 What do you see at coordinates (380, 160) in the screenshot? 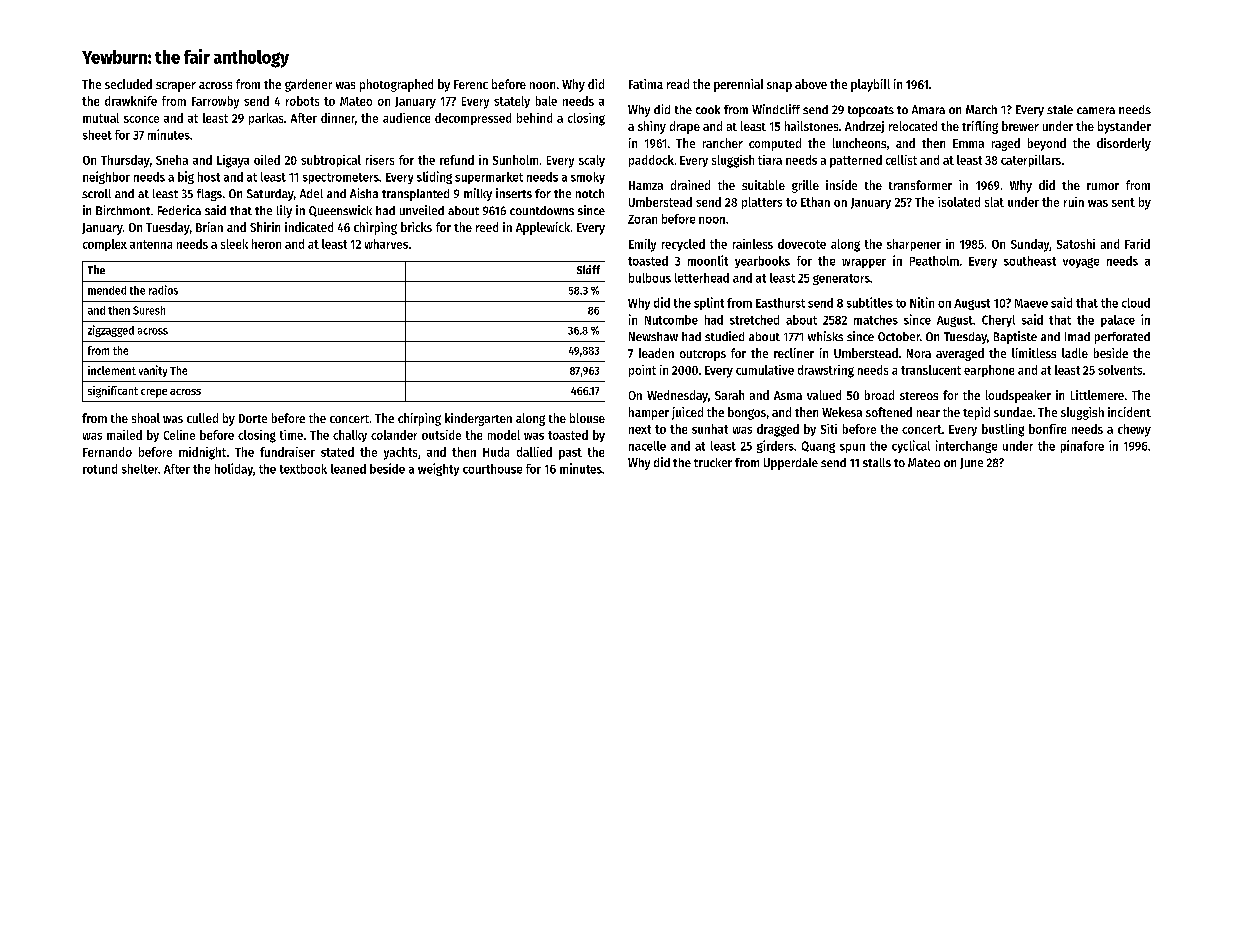
I see `risers` at bounding box center [380, 160].
